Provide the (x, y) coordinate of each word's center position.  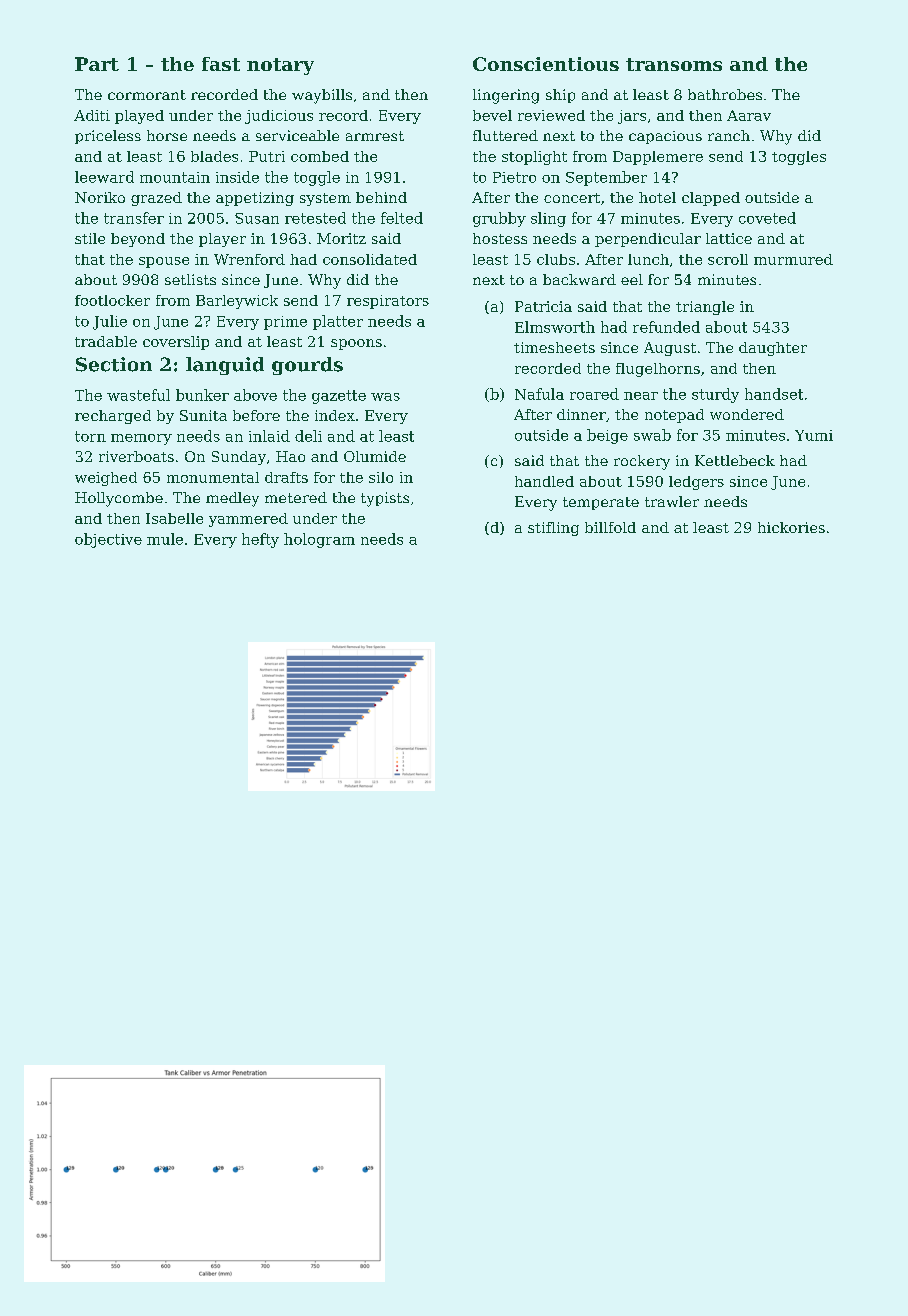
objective (108, 540)
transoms (674, 64)
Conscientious (546, 64)
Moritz (341, 238)
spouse (164, 262)
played (139, 117)
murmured (793, 259)
